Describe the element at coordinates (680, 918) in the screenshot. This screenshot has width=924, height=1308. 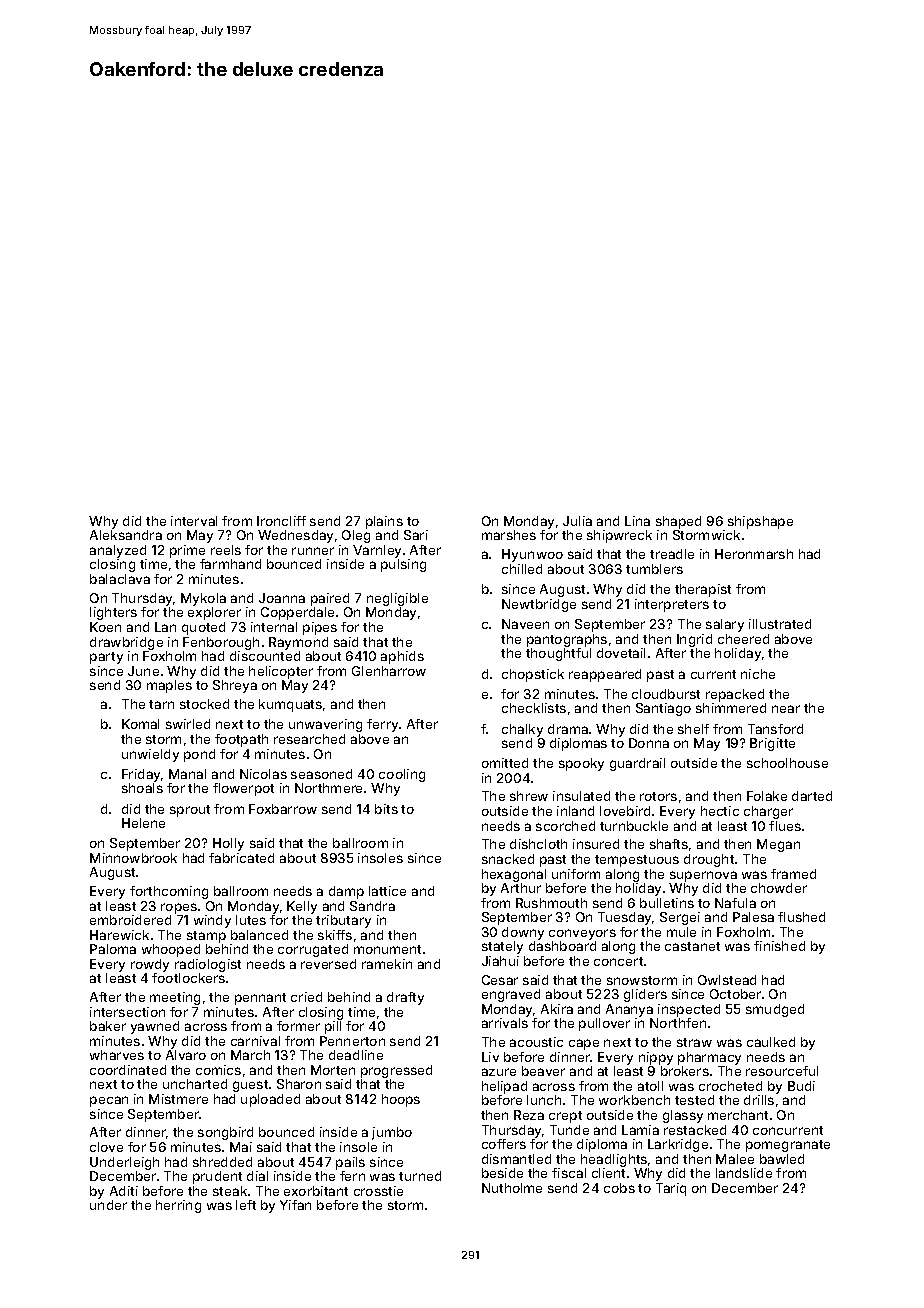
I see `Sergei` at that location.
